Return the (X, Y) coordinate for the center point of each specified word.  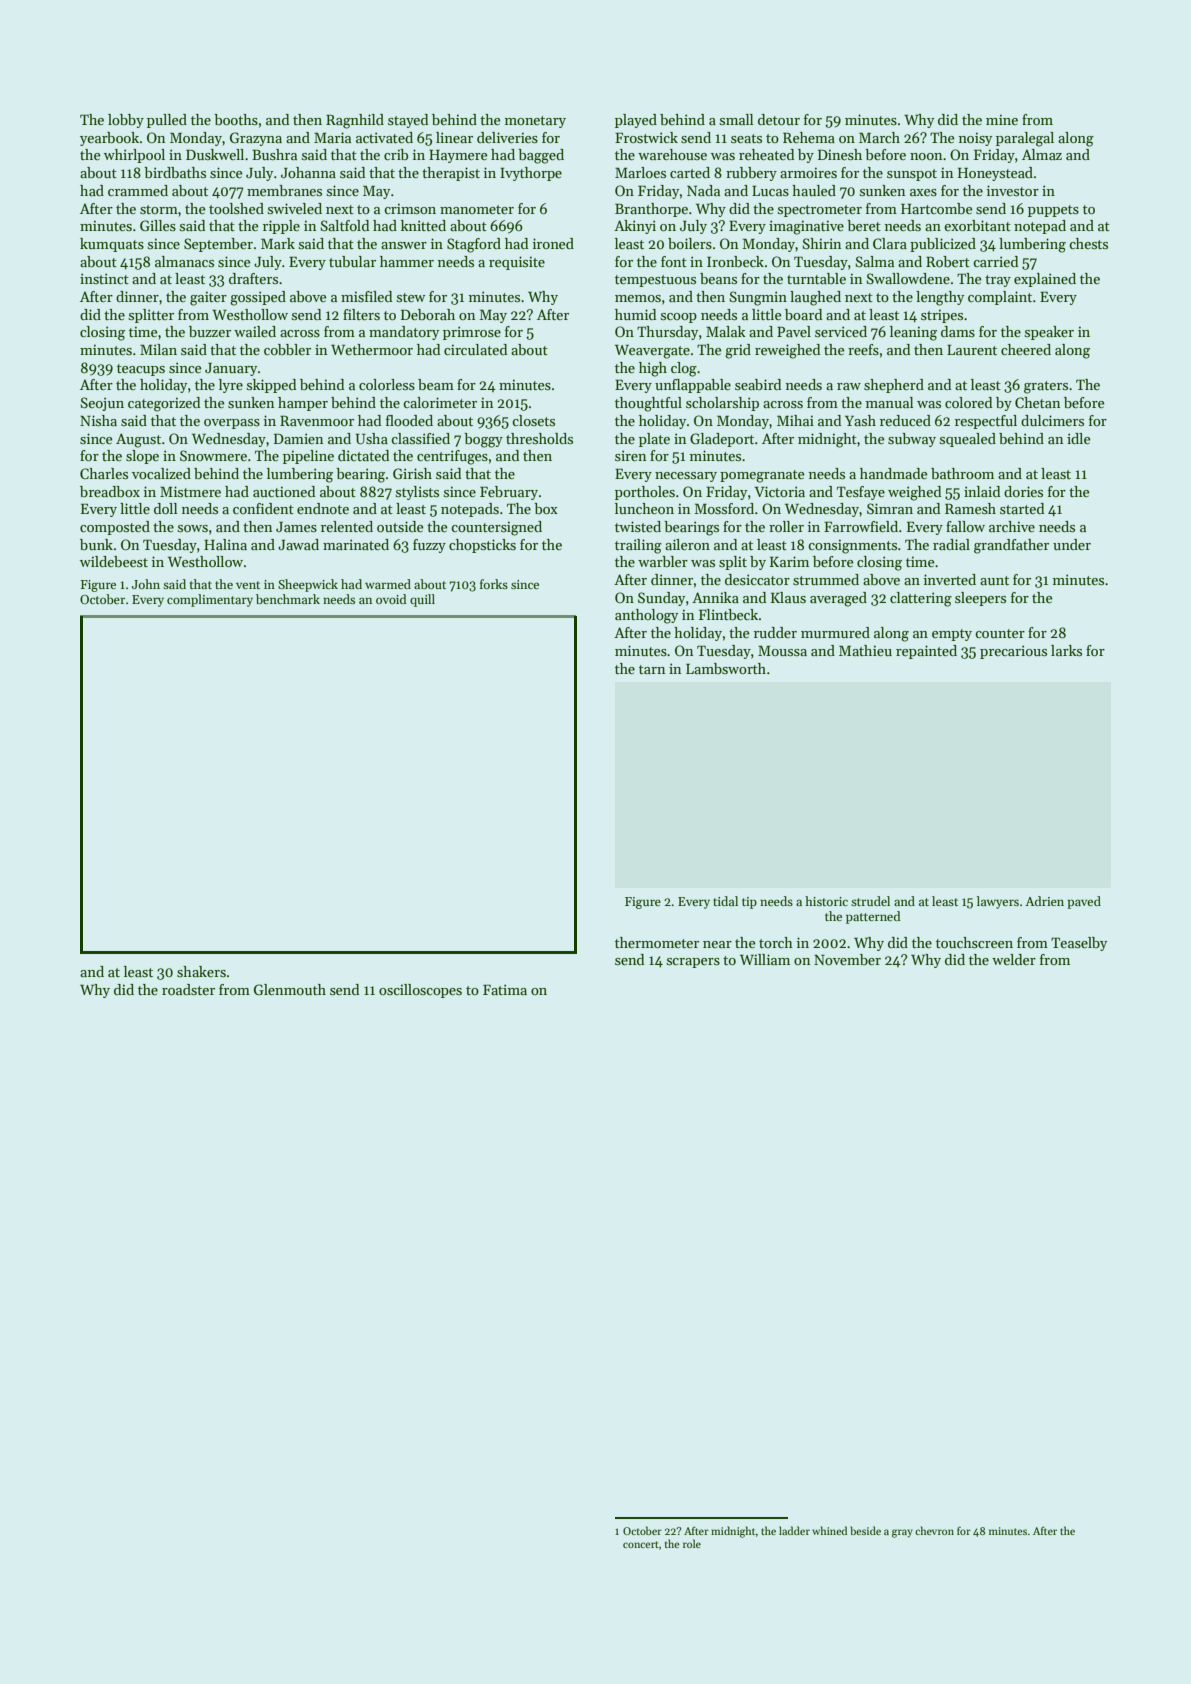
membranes (284, 190)
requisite (517, 263)
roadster (188, 989)
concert (641, 1544)
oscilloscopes (420, 991)
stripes (942, 316)
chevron (934, 1530)
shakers (201, 971)
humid (635, 314)
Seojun (102, 404)
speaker (1049, 333)
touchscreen (974, 942)
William (765, 959)
